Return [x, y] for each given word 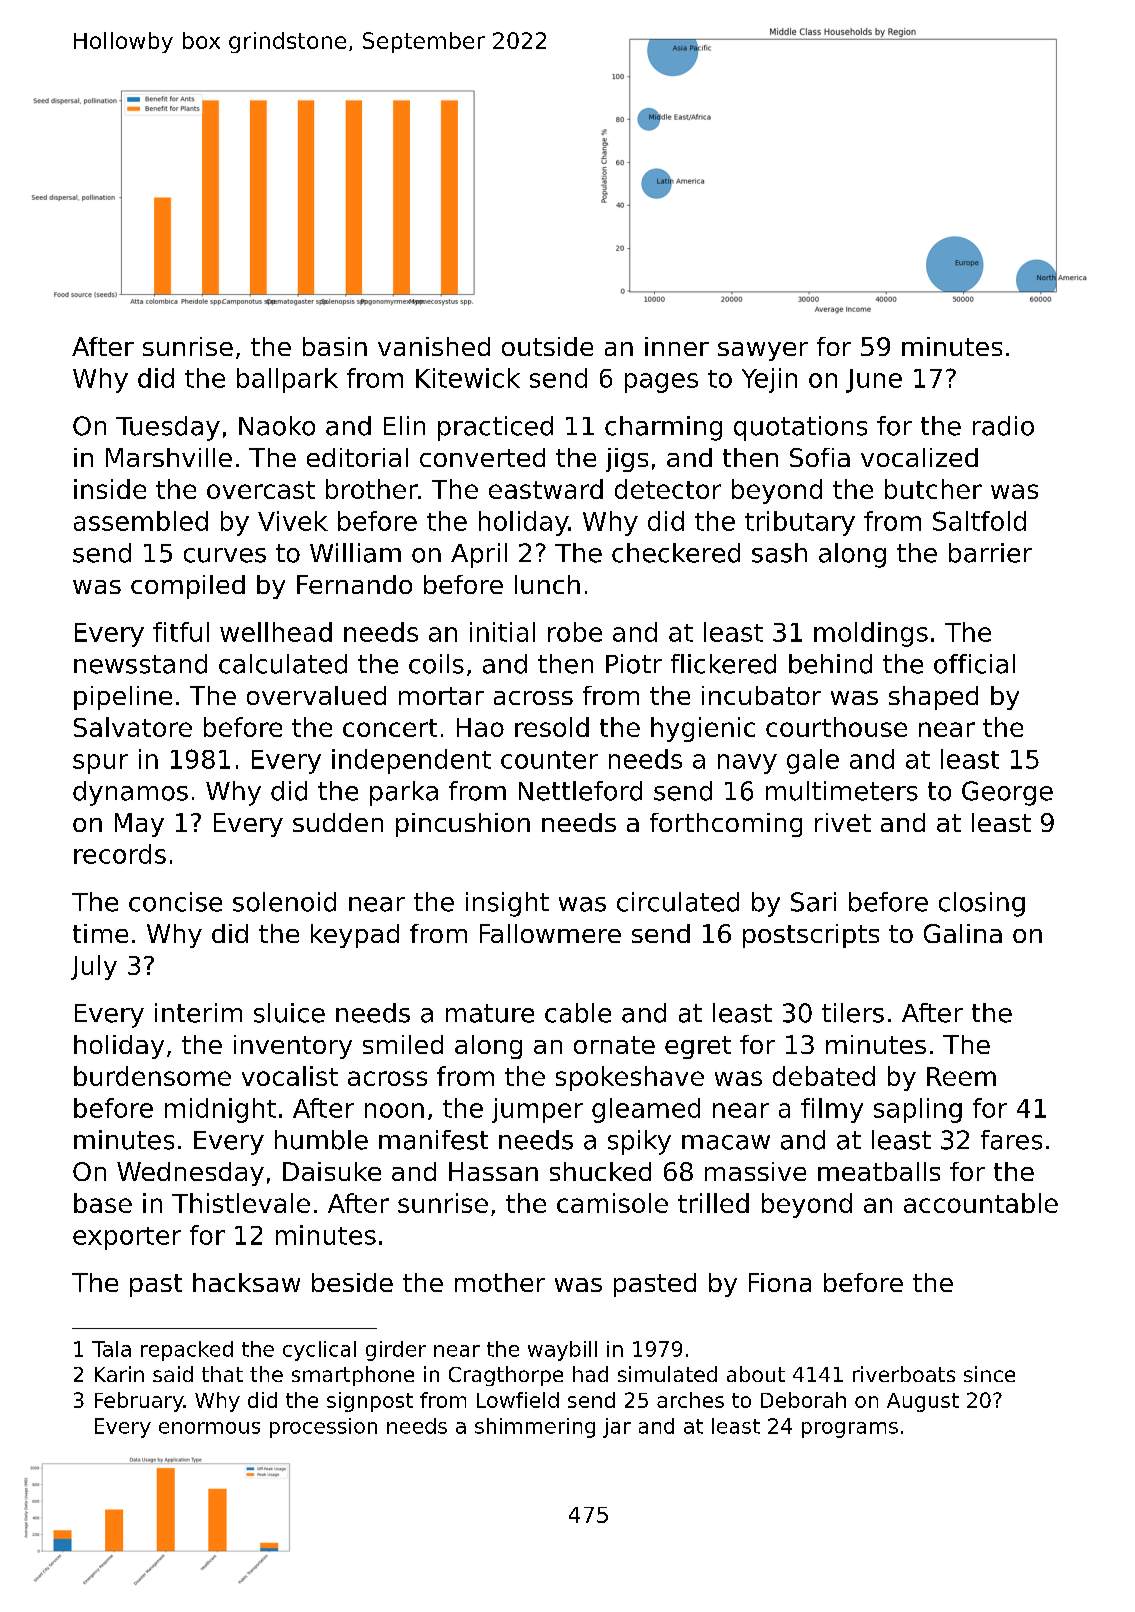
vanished [434, 346]
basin [335, 346]
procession [323, 1428]
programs [850, 1430]
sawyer [763, 351]
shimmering [535, 1428]
